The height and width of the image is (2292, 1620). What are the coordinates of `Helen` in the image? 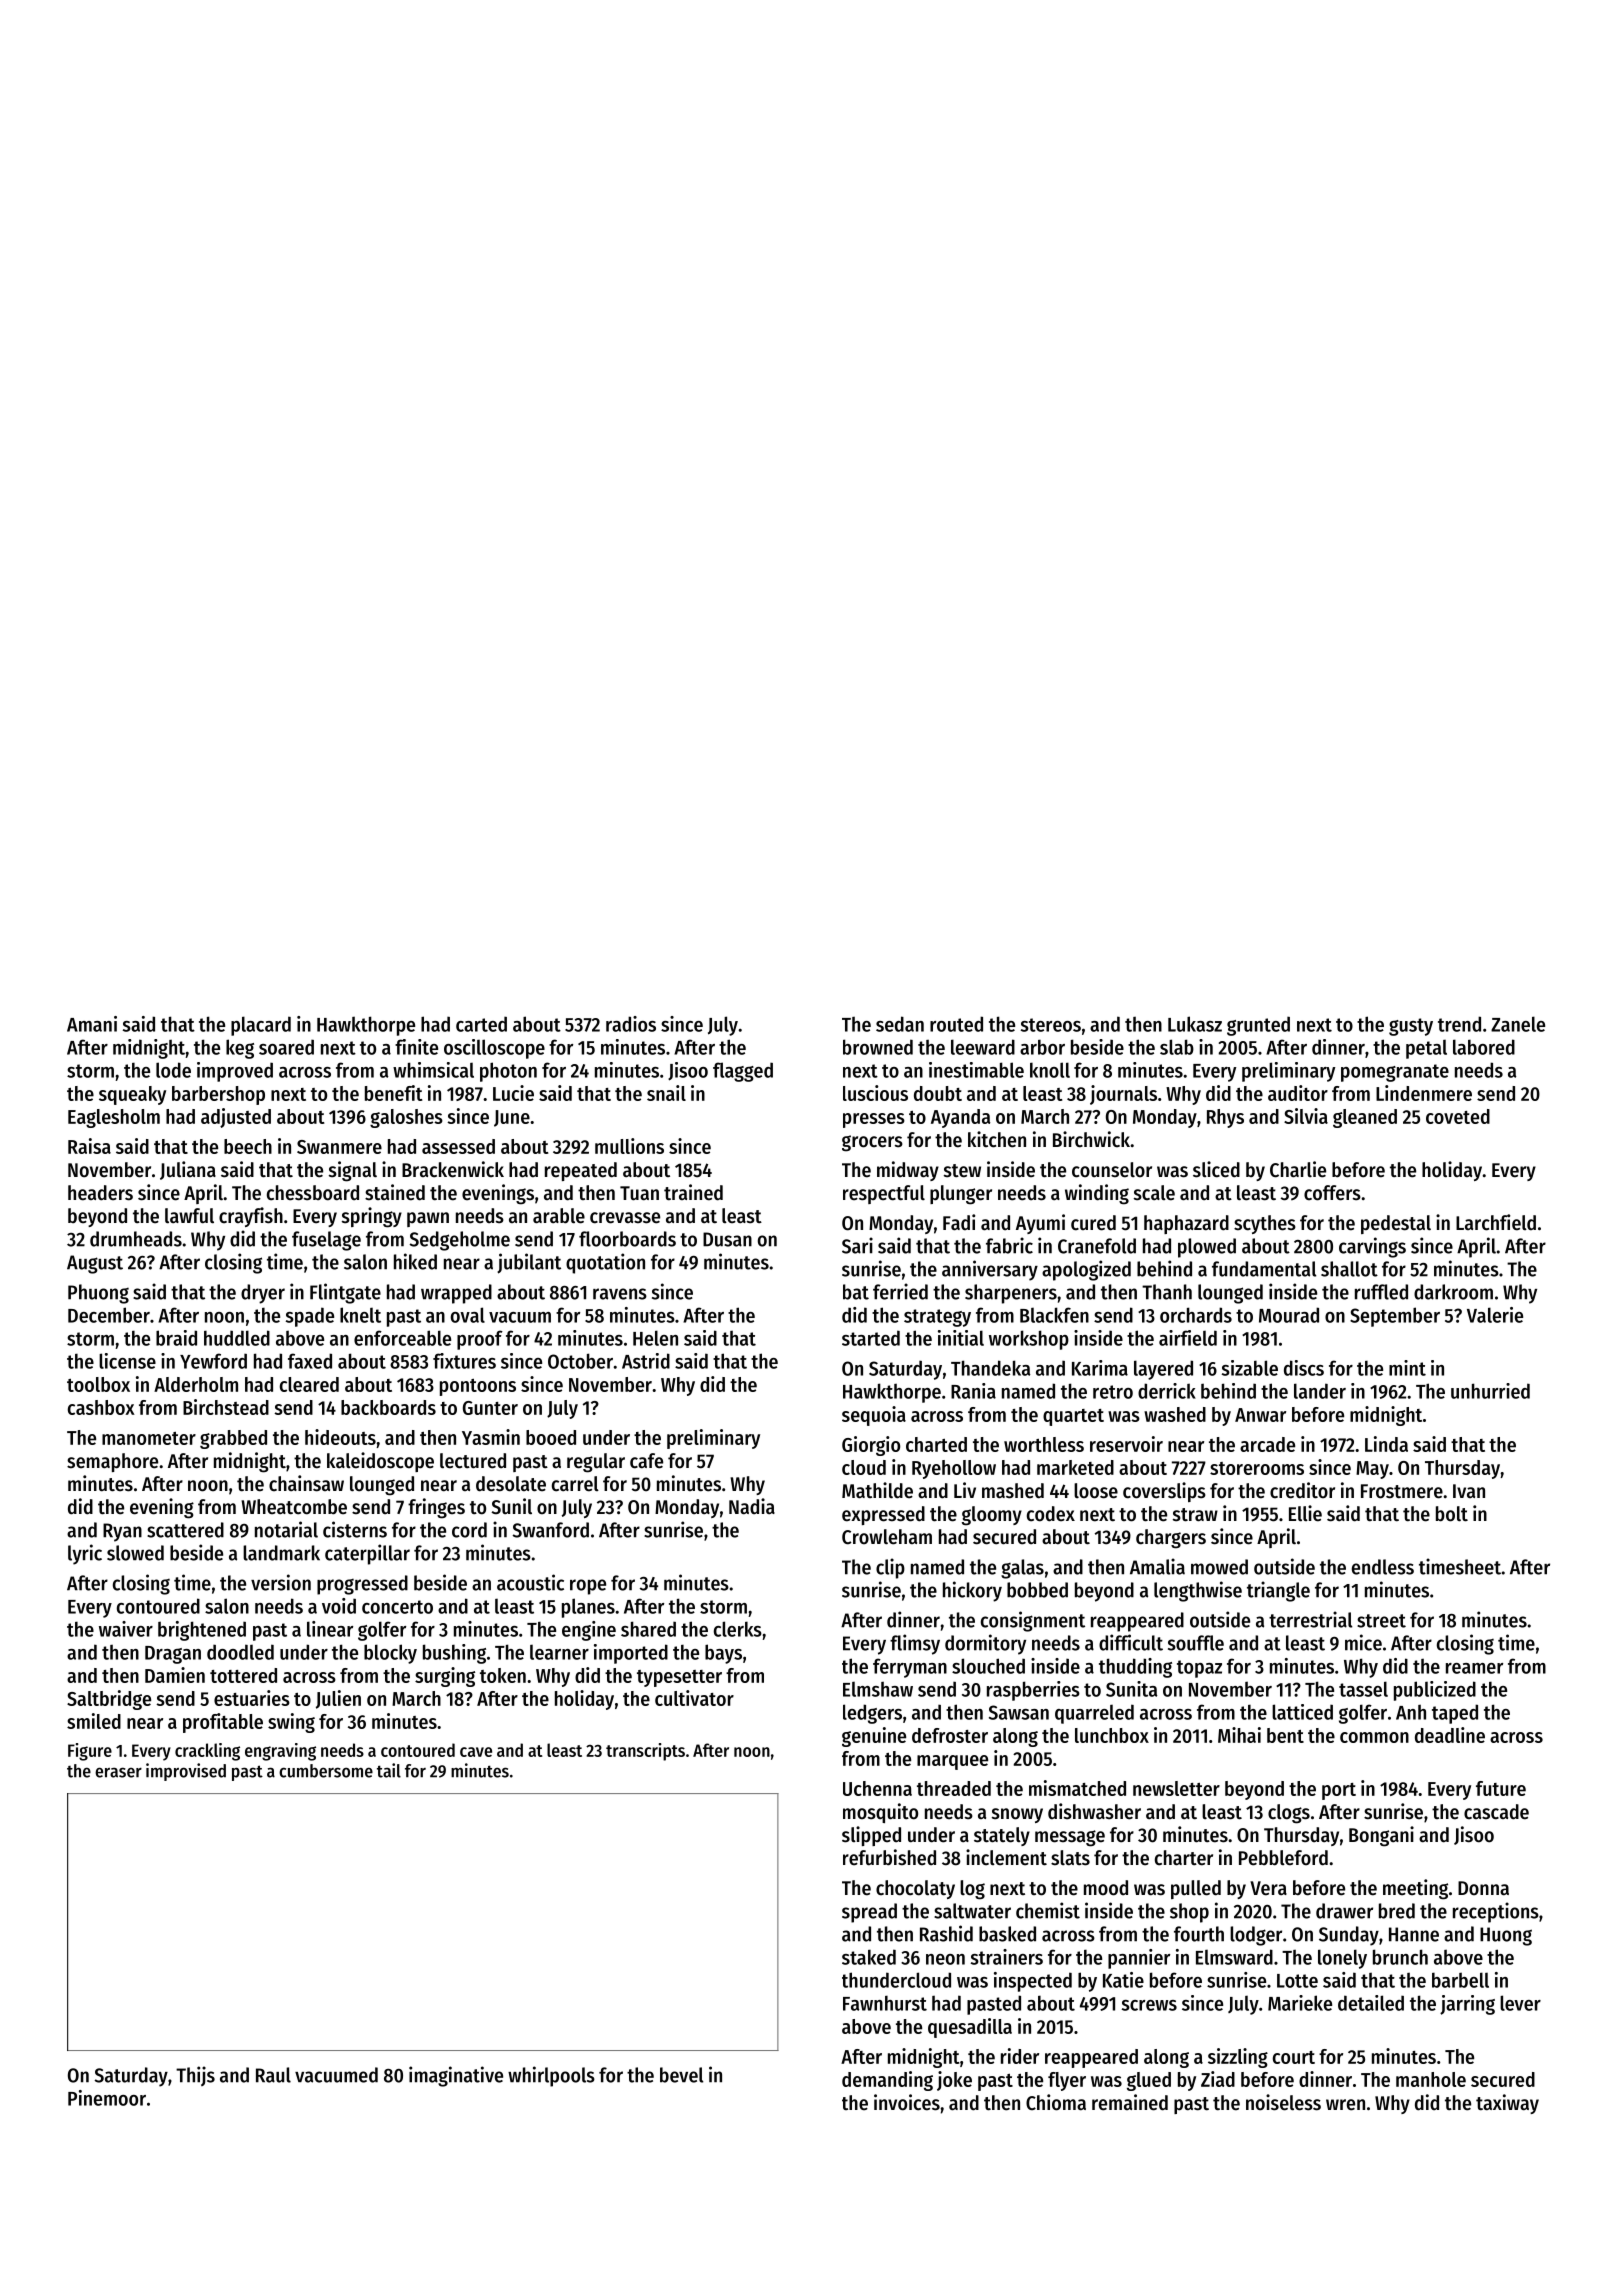 It's located at (655, 1338).
